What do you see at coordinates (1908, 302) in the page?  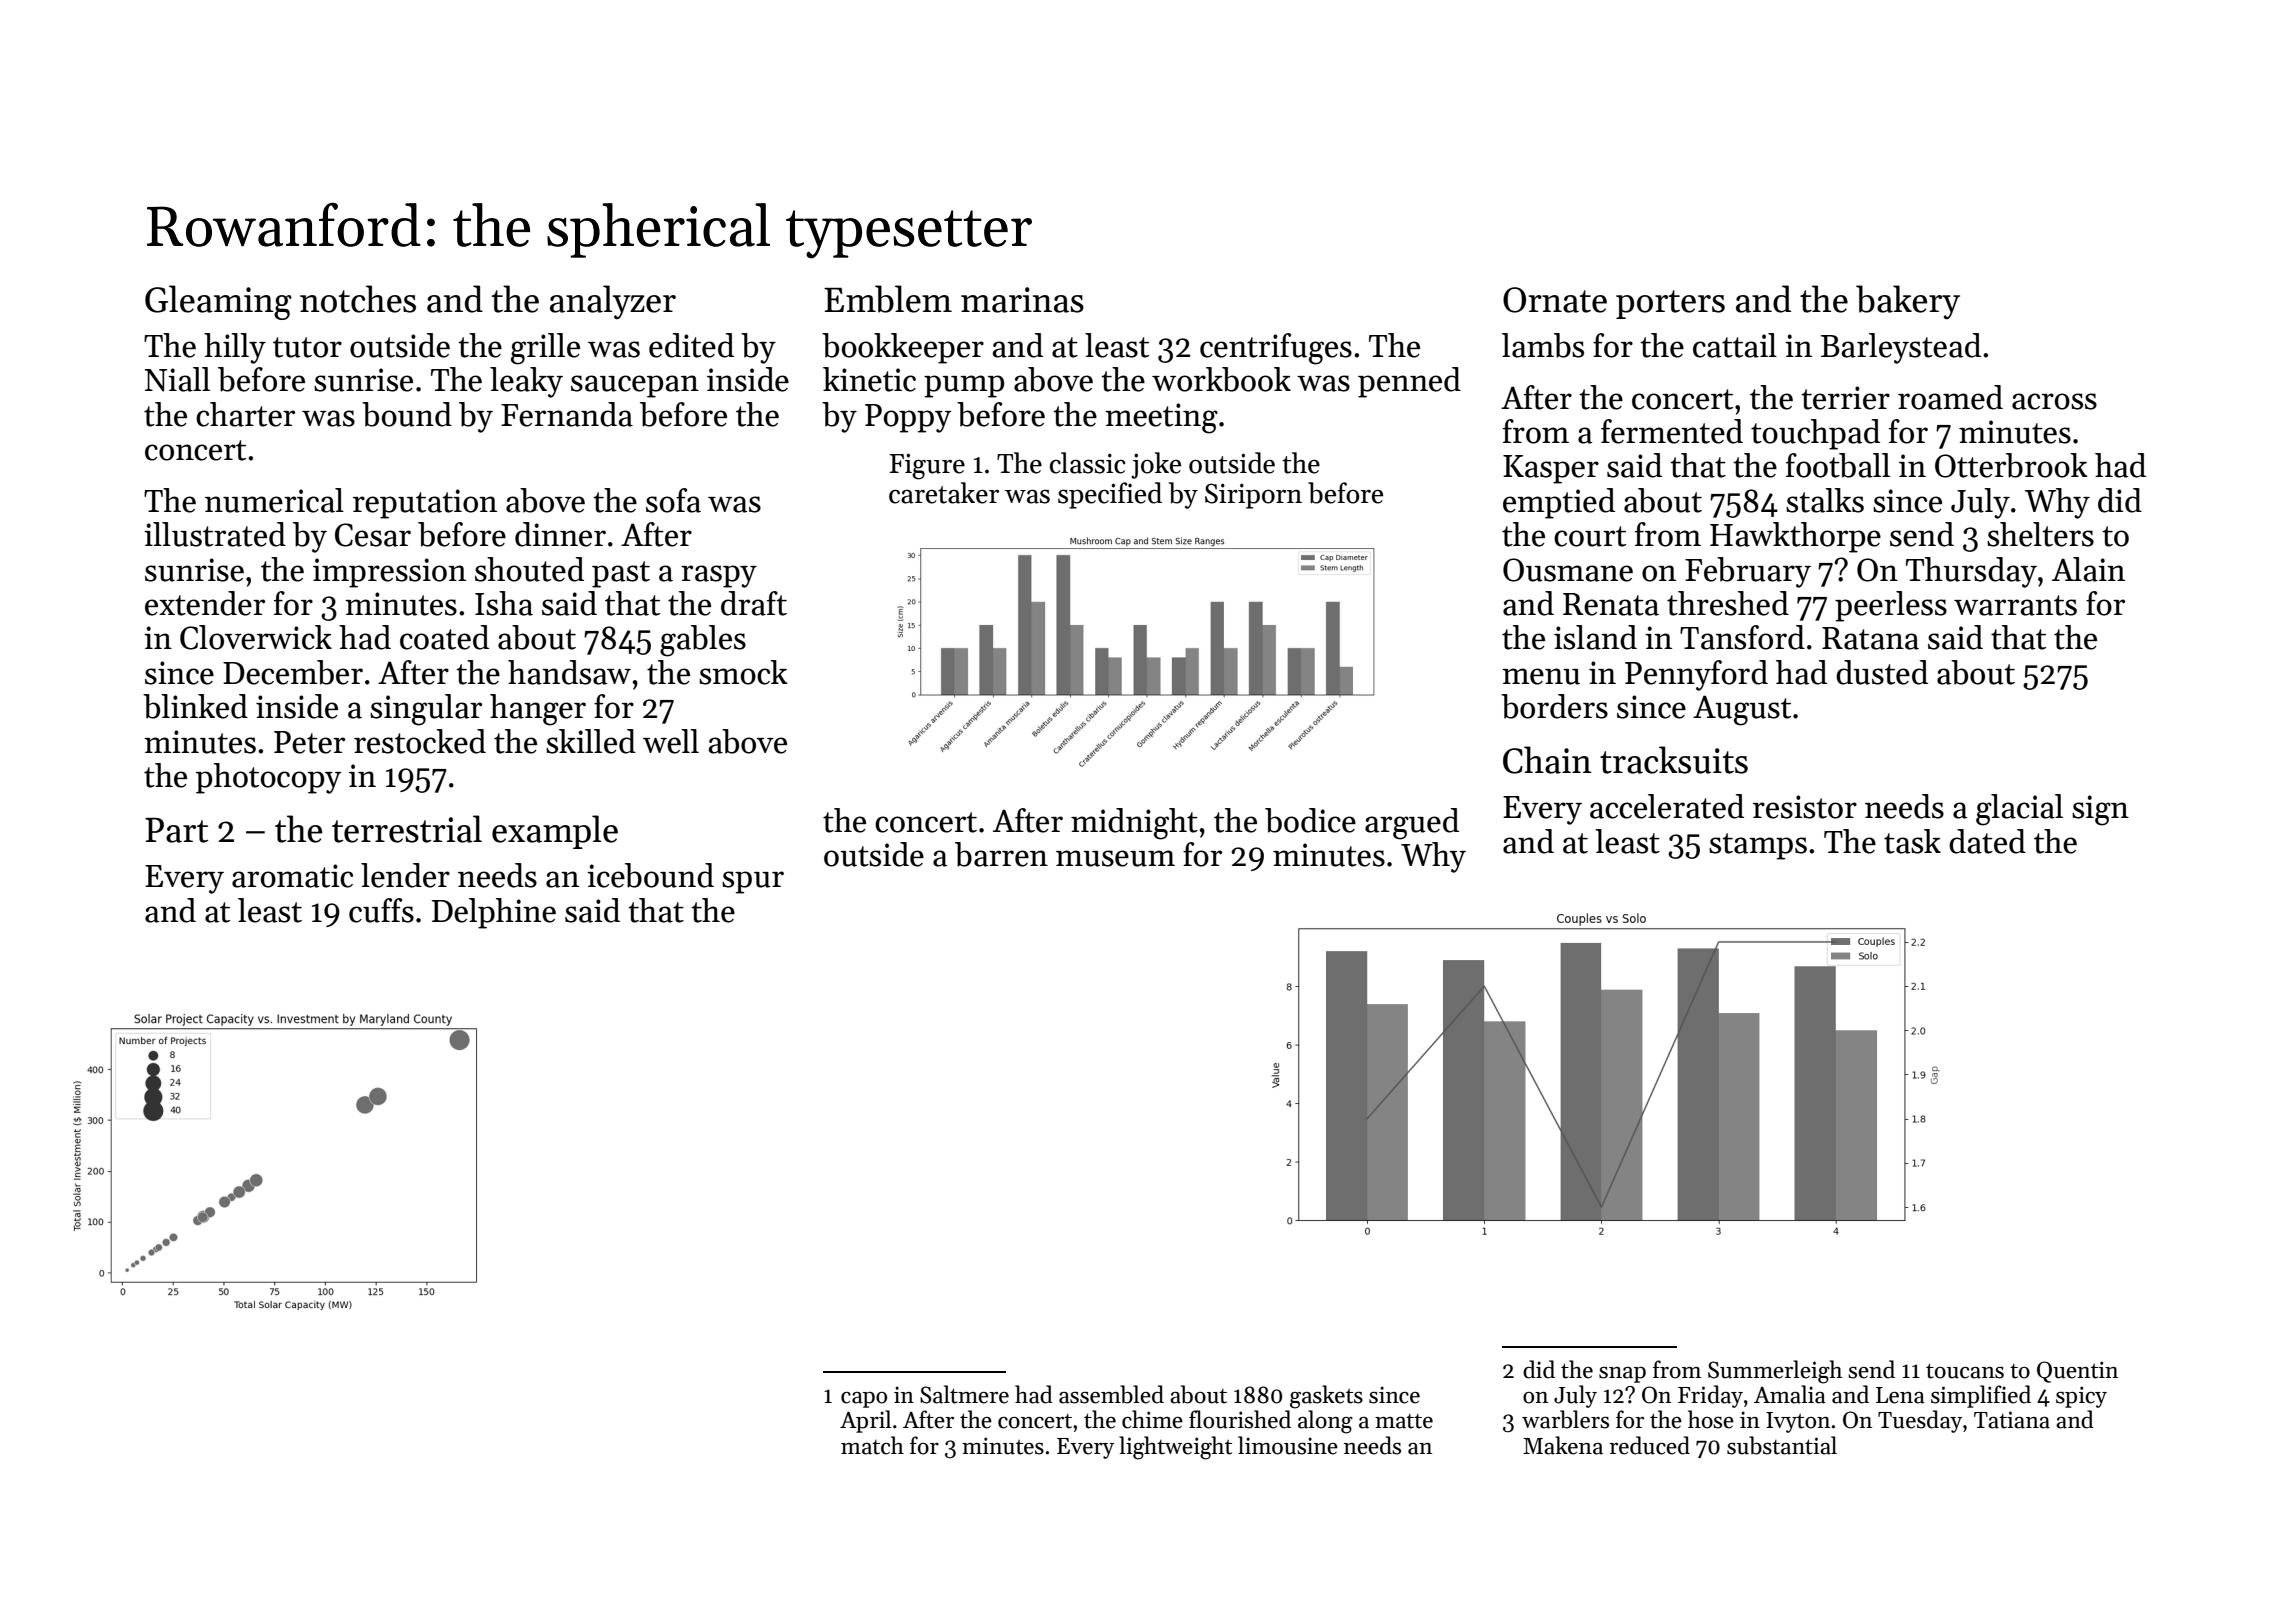 I see `bakery` at bounding box center [1908, 302].
